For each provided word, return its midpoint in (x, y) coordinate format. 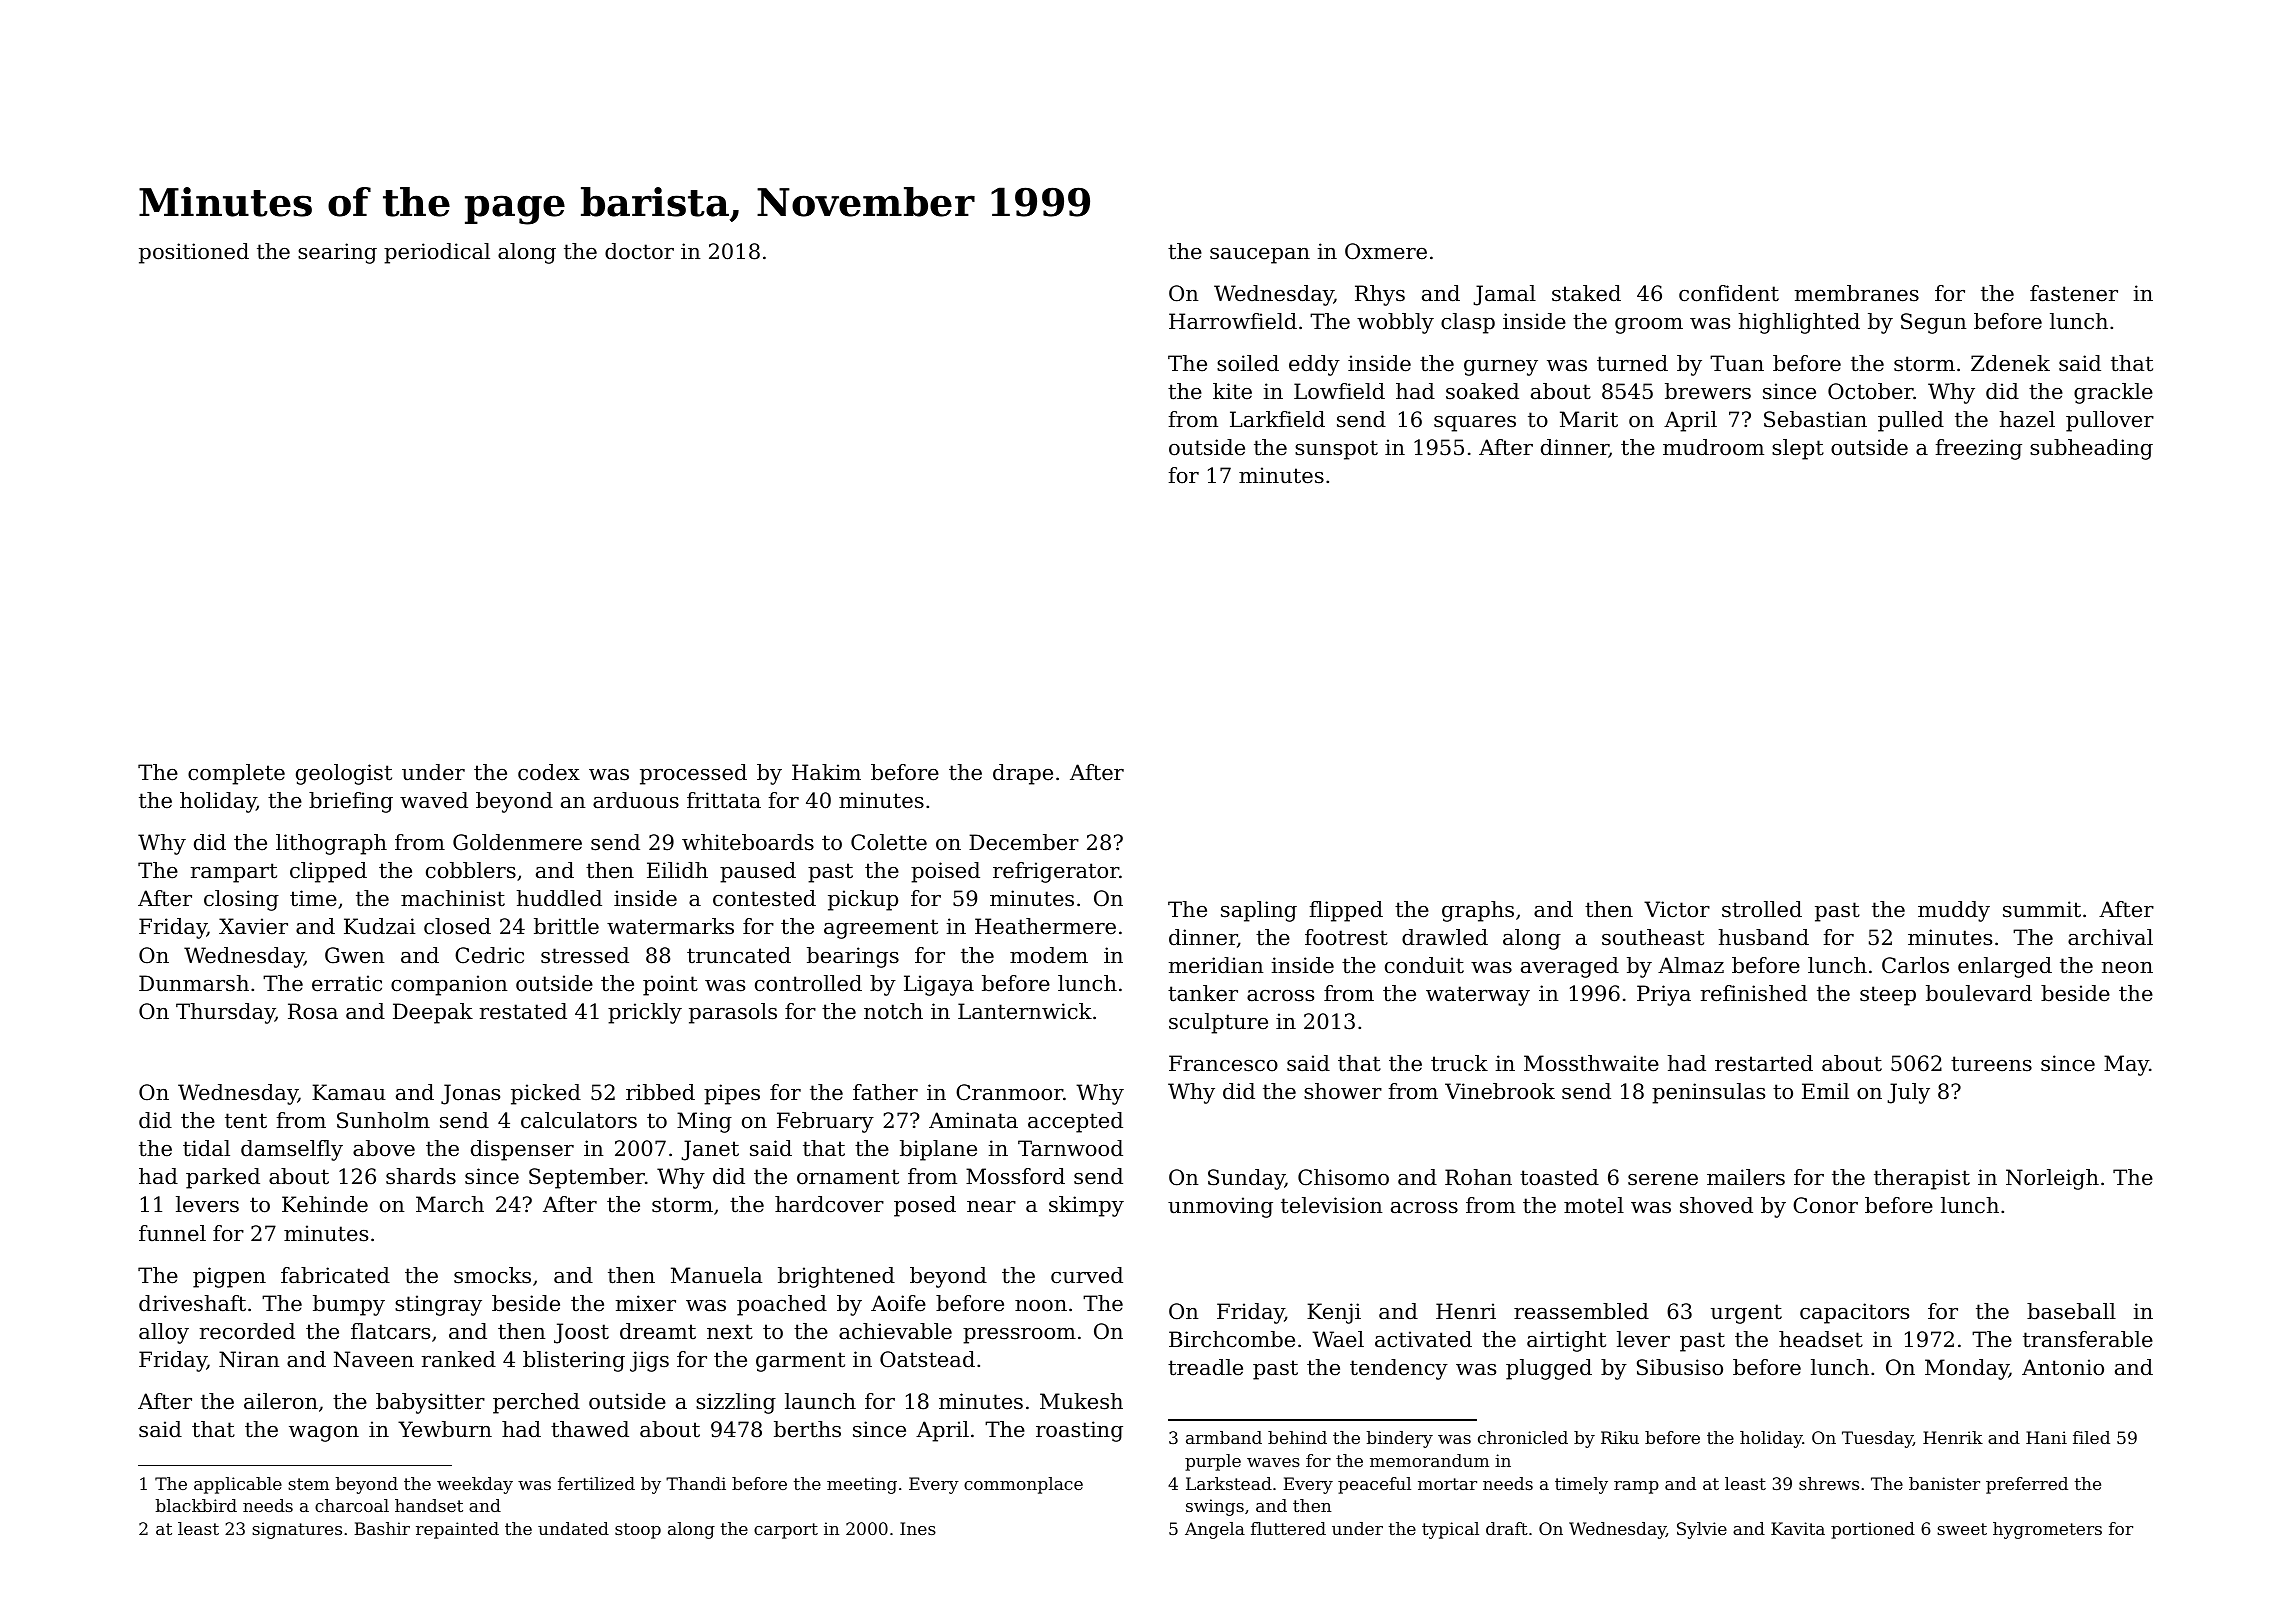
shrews (1829, 1483)
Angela (1215, 1530)
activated (1423, 1339)
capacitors (1854, 1313)
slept (1798, 449)
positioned (194, 253)
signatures (297, 1530)
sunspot (1336, 450)
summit (2042, 909)
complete (236, 774)
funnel (172, 1233)
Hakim (826, 772)
